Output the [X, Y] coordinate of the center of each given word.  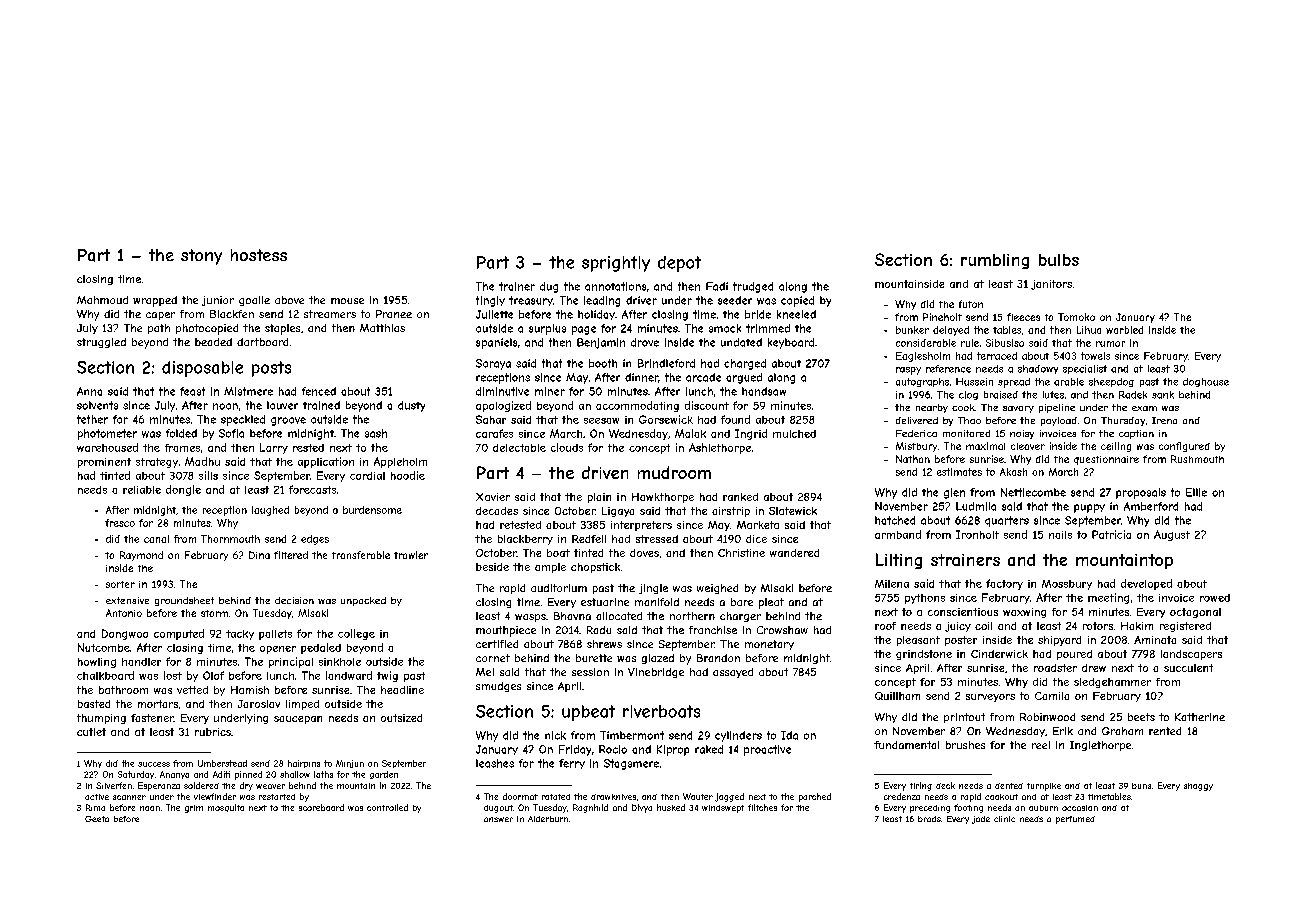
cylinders [738, 736]
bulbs [1059, 260]
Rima [95, 807]
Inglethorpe [1100, 746]
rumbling [995, 261]
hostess [259, 255]
